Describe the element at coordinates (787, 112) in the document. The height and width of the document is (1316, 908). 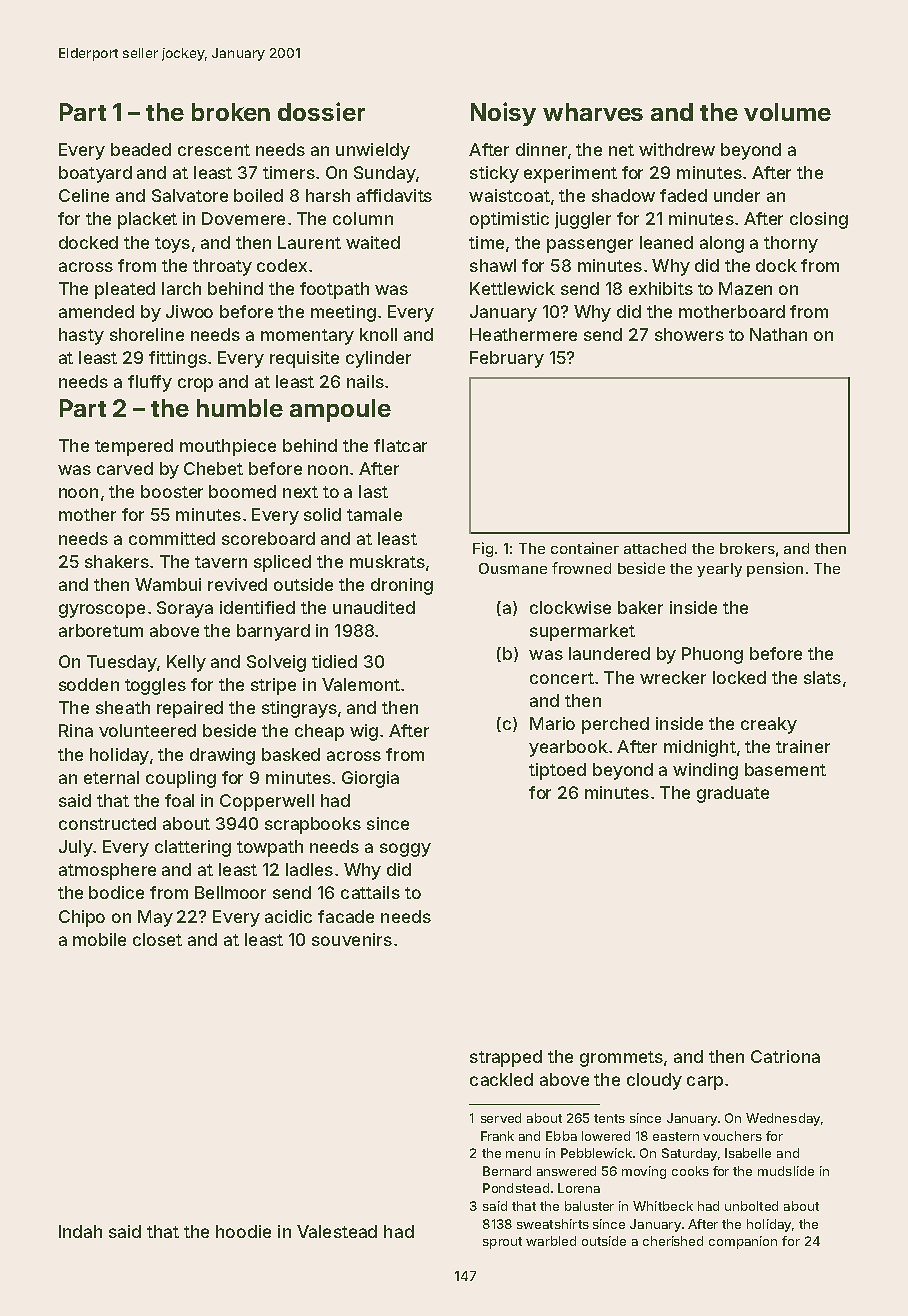
I see `volume` at that location.
